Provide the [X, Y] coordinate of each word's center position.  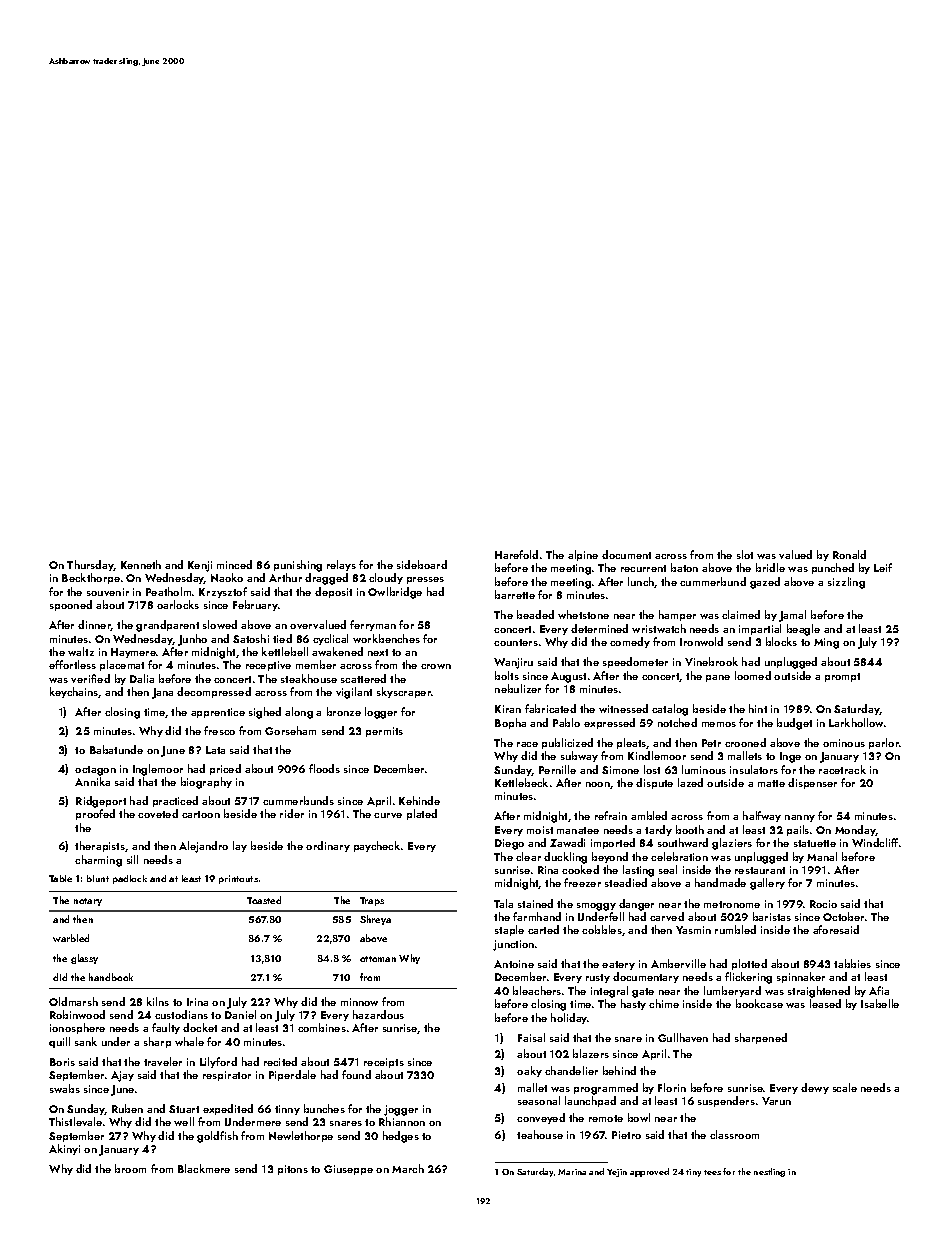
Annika [92, 781]
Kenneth [141, 564]
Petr [711, 743]
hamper [677, 615]
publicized [567, 743]
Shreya [375, 920]
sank [86, 1041]
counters [516, 642]
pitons [293, 1170]
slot [745, 554]
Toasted [264, 900]
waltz [81, 651]
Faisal [531, 1037]
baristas [772, 916]
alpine [583, 555]
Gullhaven [683, 1037]
